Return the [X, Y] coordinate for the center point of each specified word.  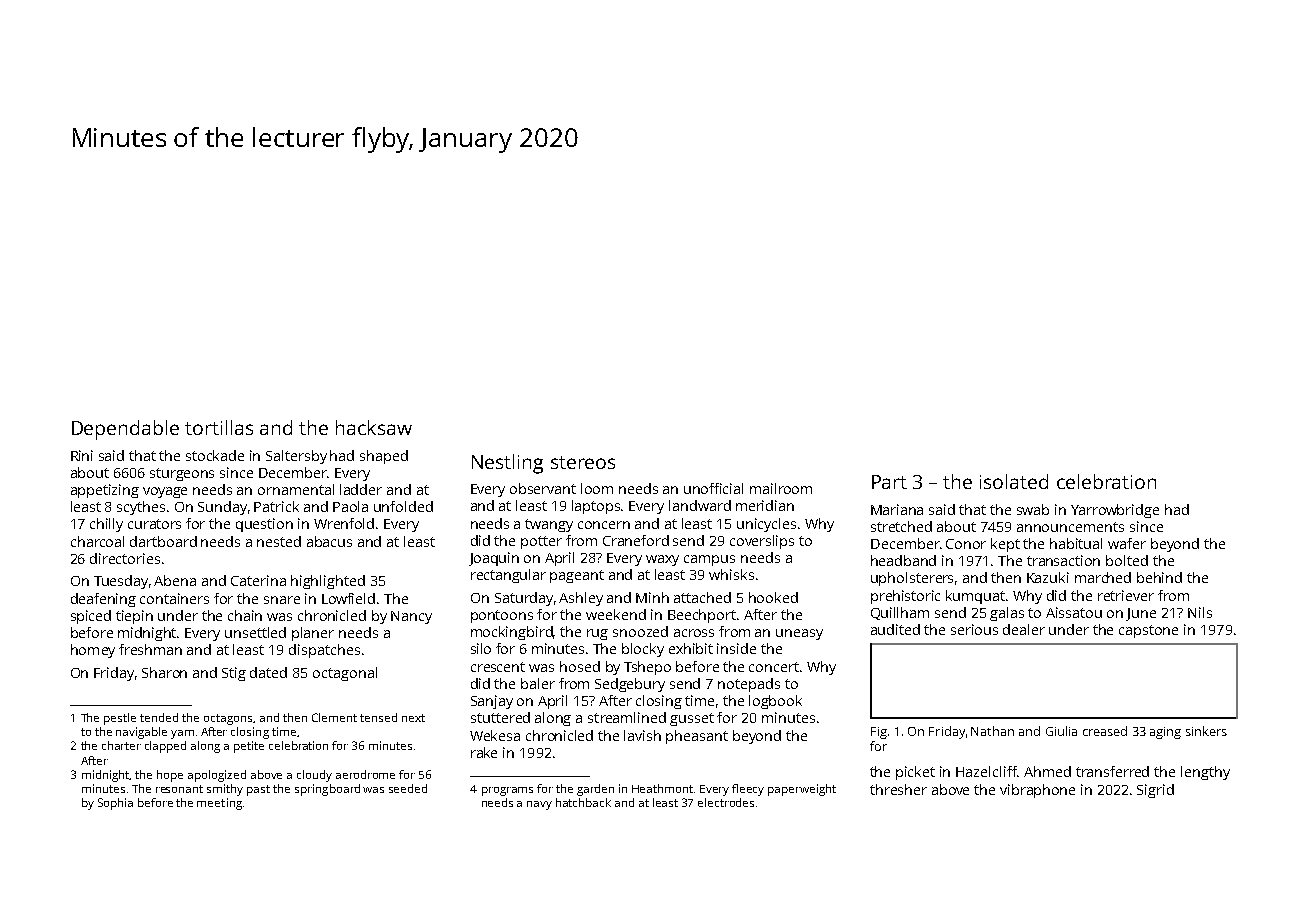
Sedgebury [630, 685]
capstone [1148, 631]
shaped [384, 457]
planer [313, 634]
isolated [1014, 481]
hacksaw [374, 427]
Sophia [115, 804]
